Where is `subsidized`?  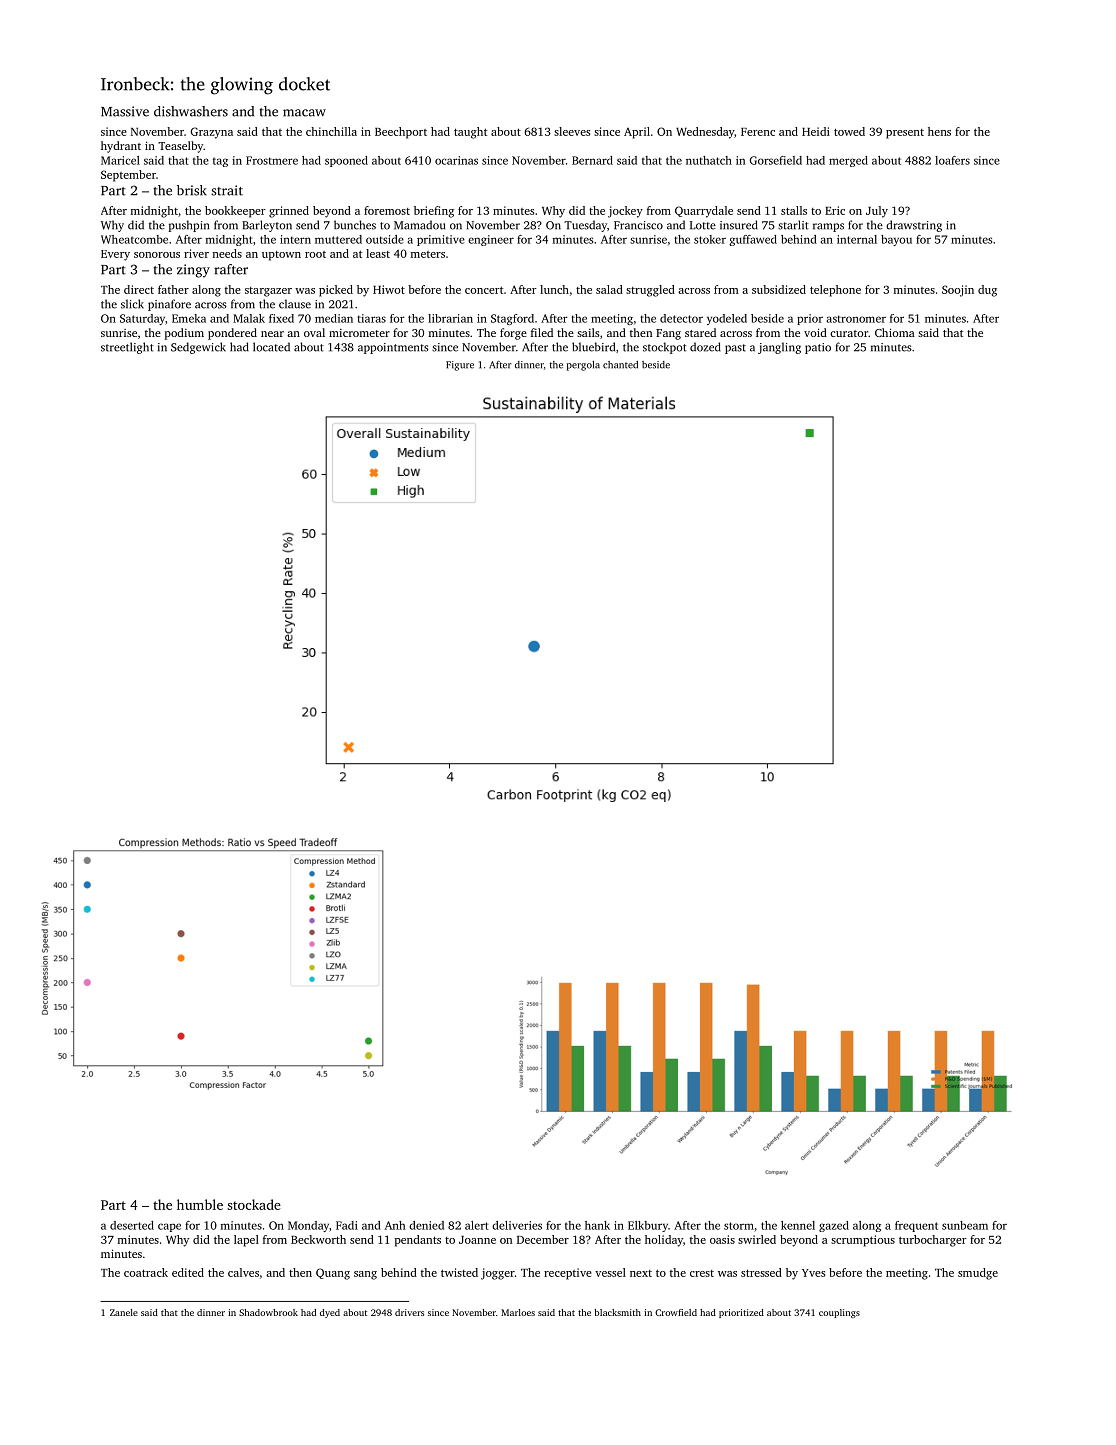
subsidized is located at coordinates (779, 289).
